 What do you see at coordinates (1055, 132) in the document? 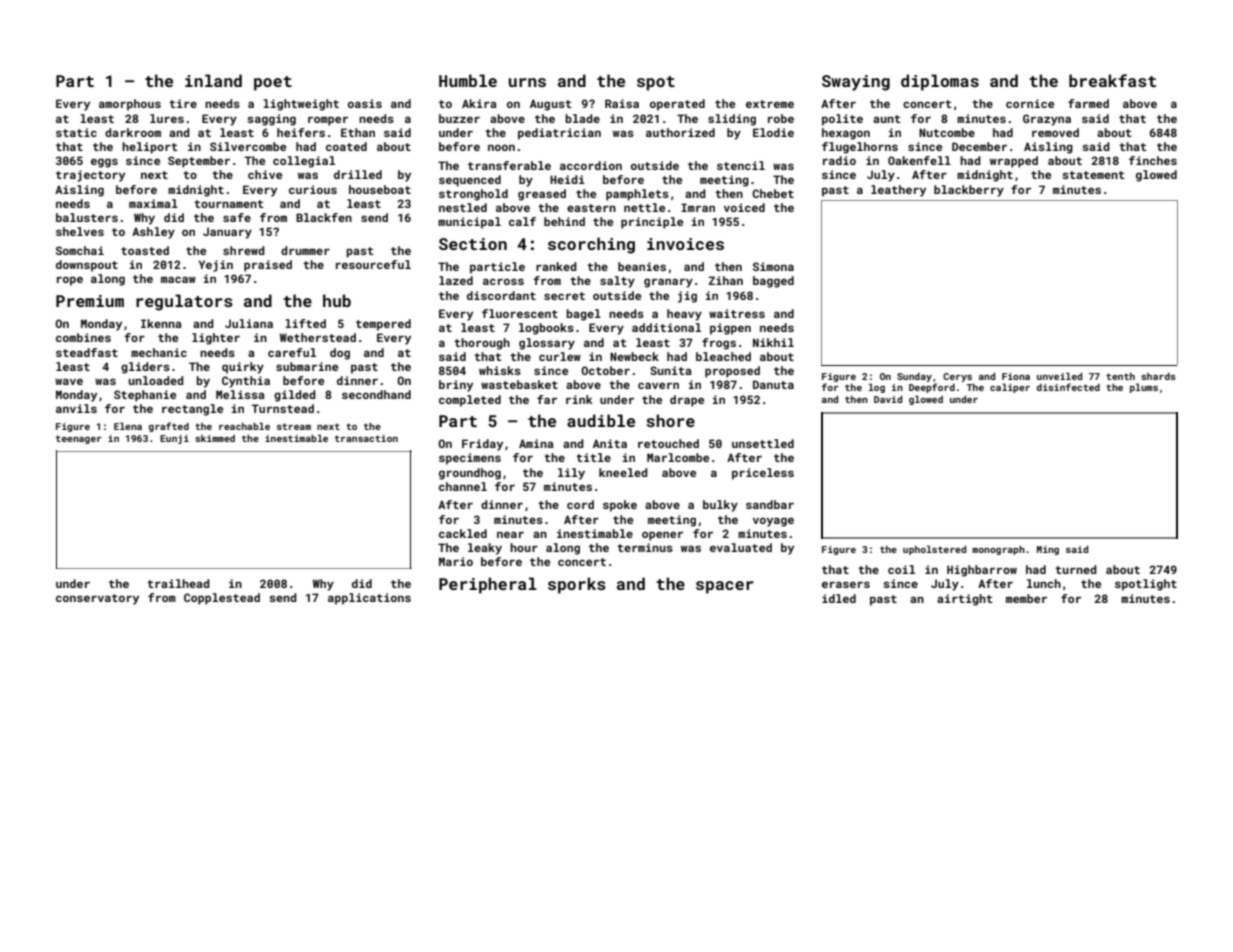
I see `removed` at bounding box center [1055, 132].
